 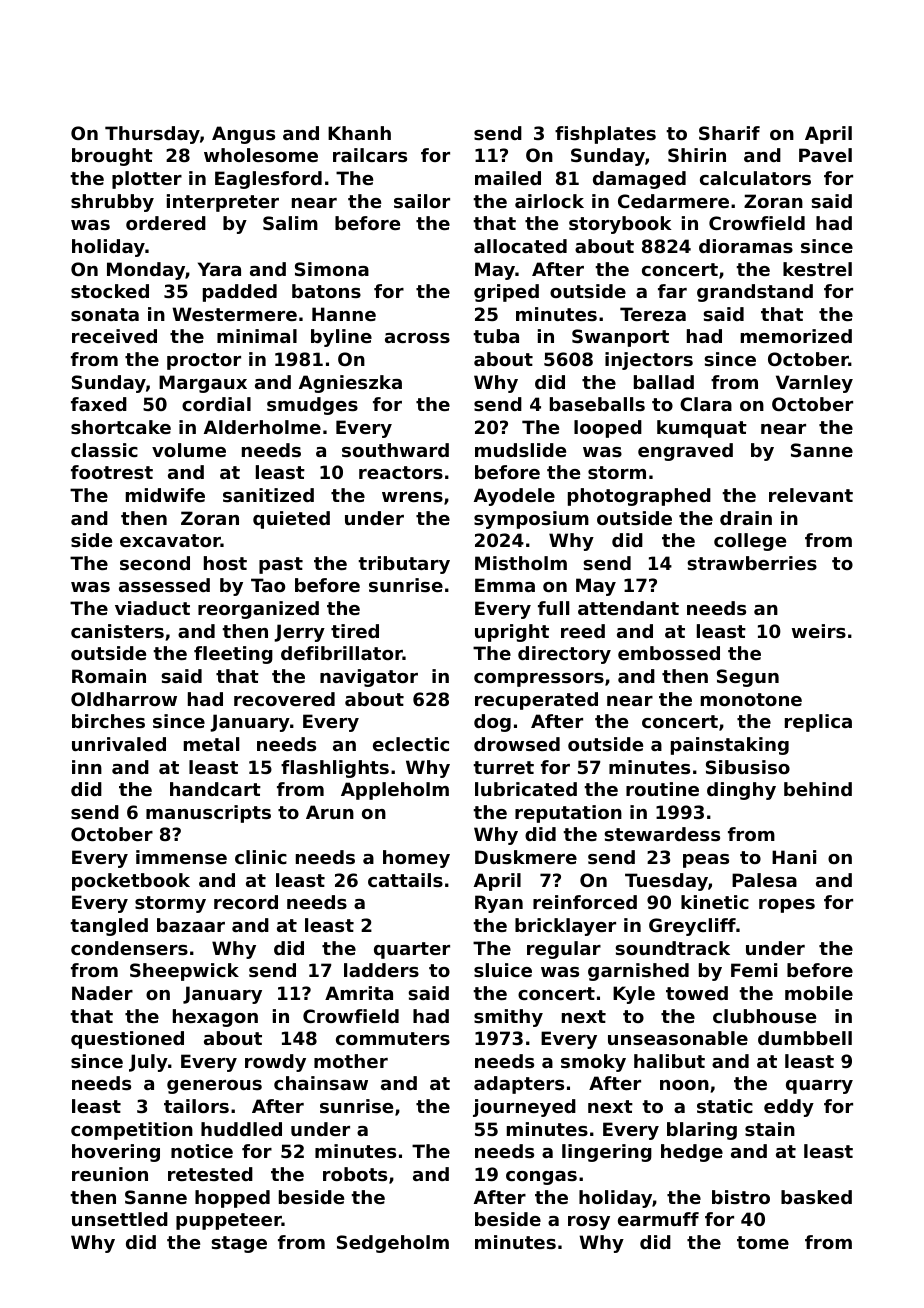 What do you see at coordinates (393, 1244) in the page?
I see `Sedgeholm` at bounding box center [393, 1244].
